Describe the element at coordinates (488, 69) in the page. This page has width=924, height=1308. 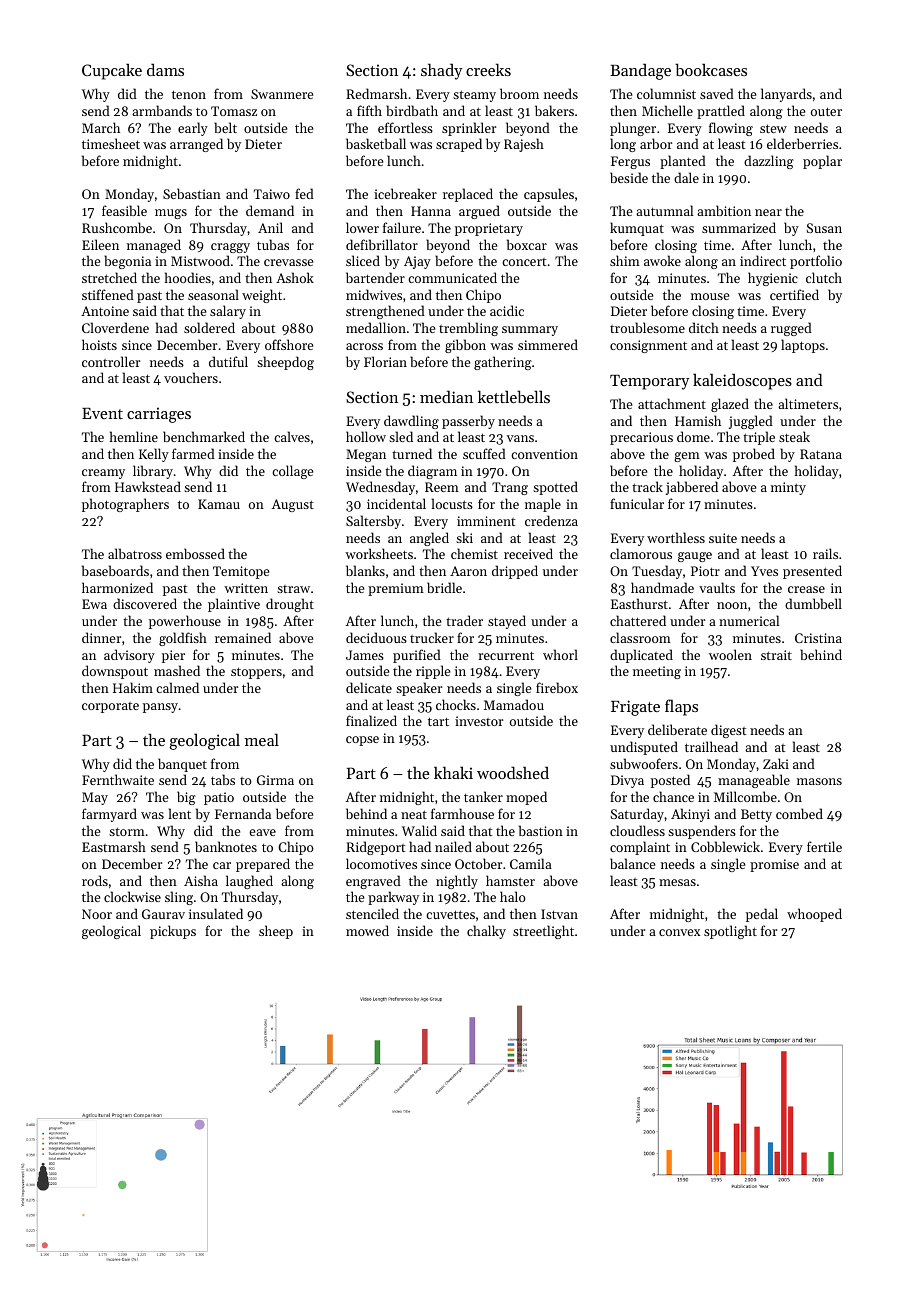
I see `creeks` at that location.
